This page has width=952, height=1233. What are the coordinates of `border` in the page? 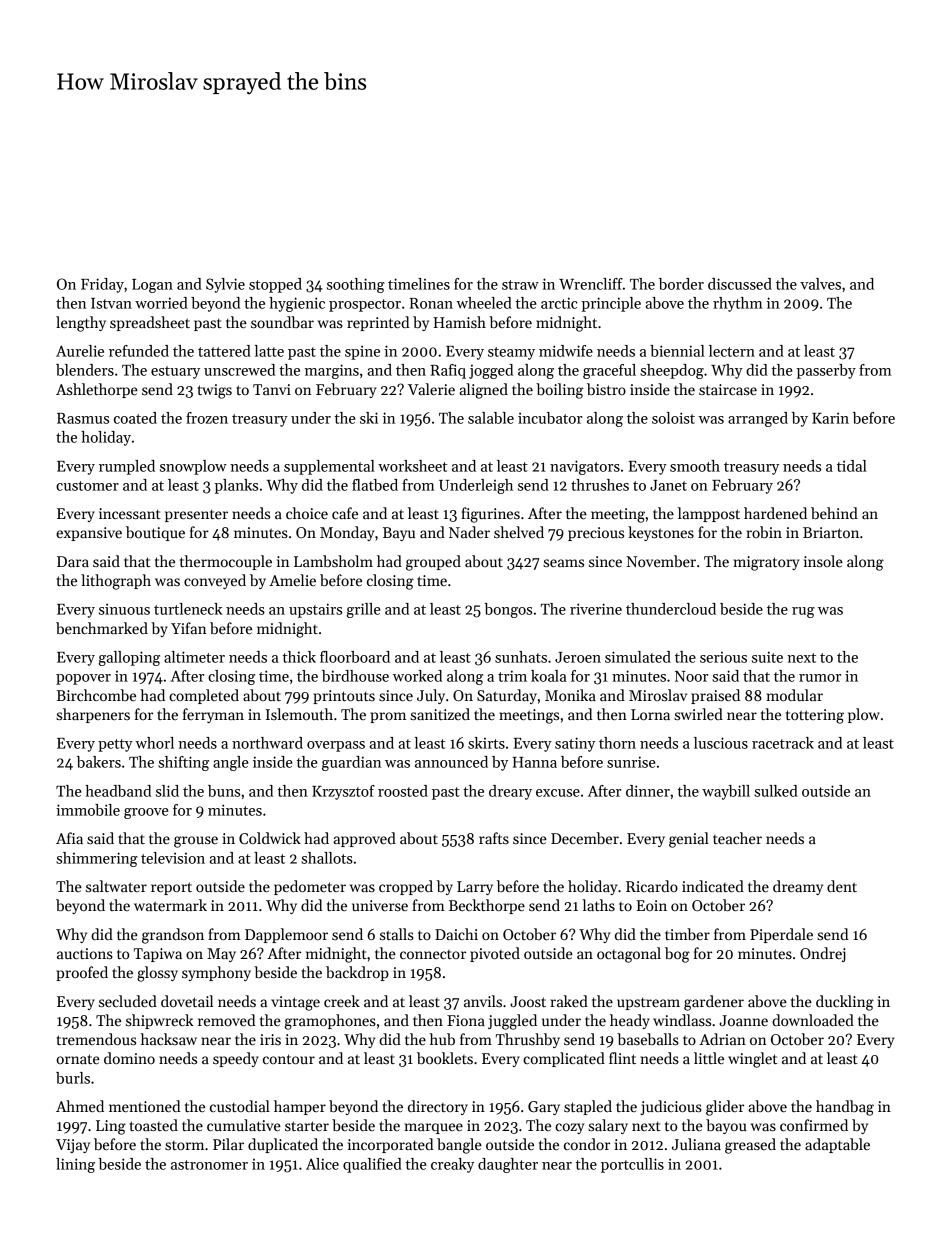 It's located at (681, 284).
